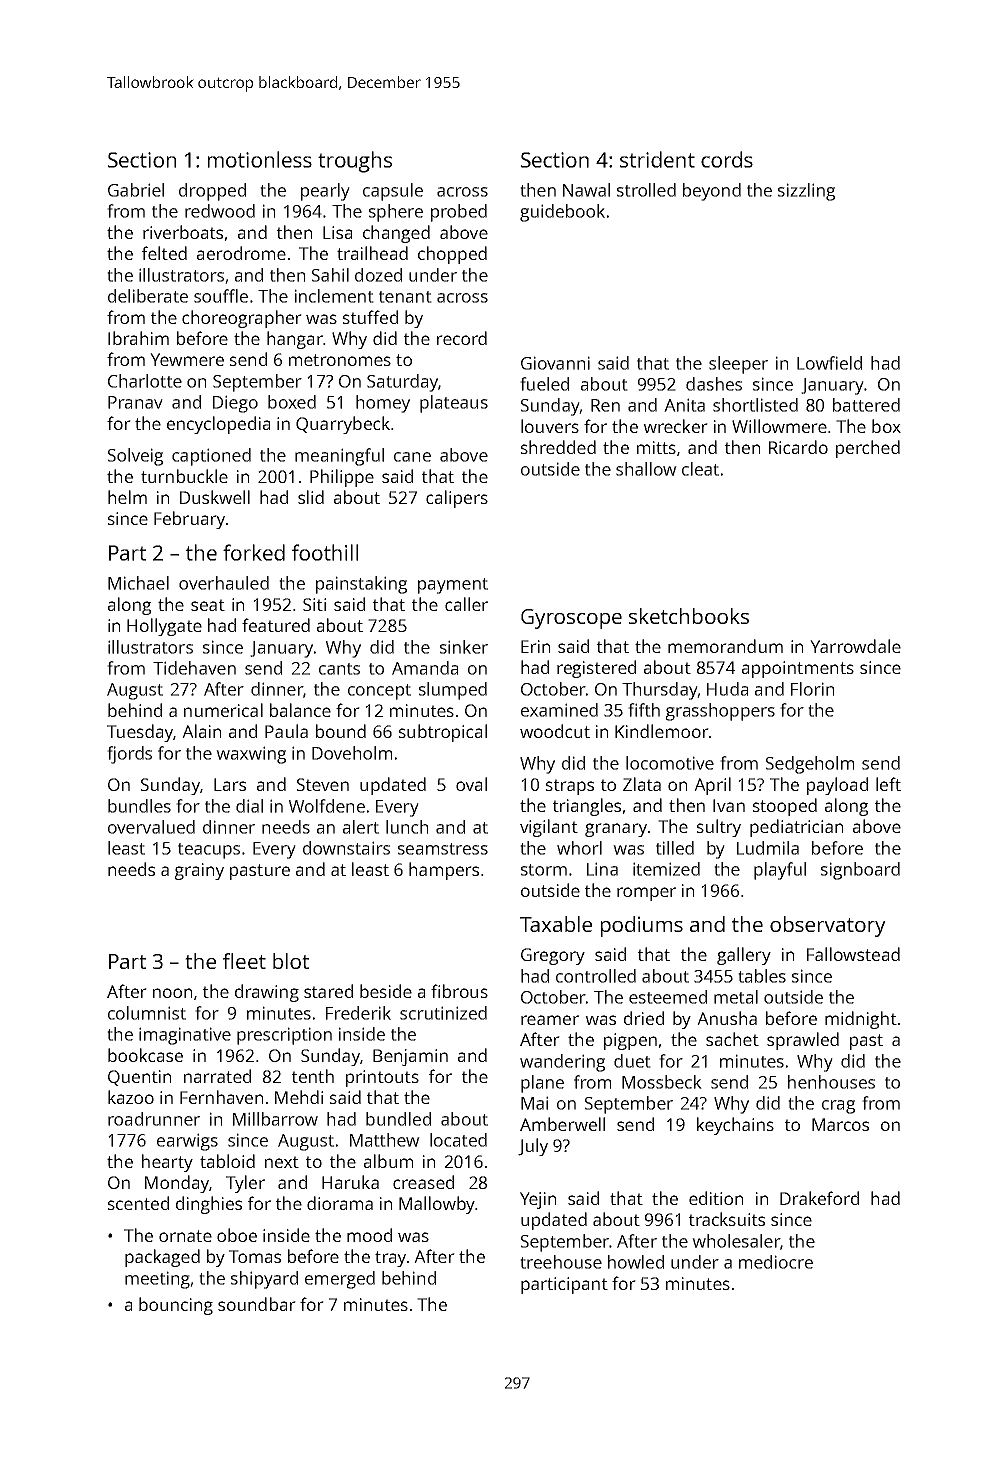 Image resolution: width=1008 pixels, height=1460 pixels. Describe the element at coordinates (729, 805) in the screenshot. I see `Ivan` at that location.
